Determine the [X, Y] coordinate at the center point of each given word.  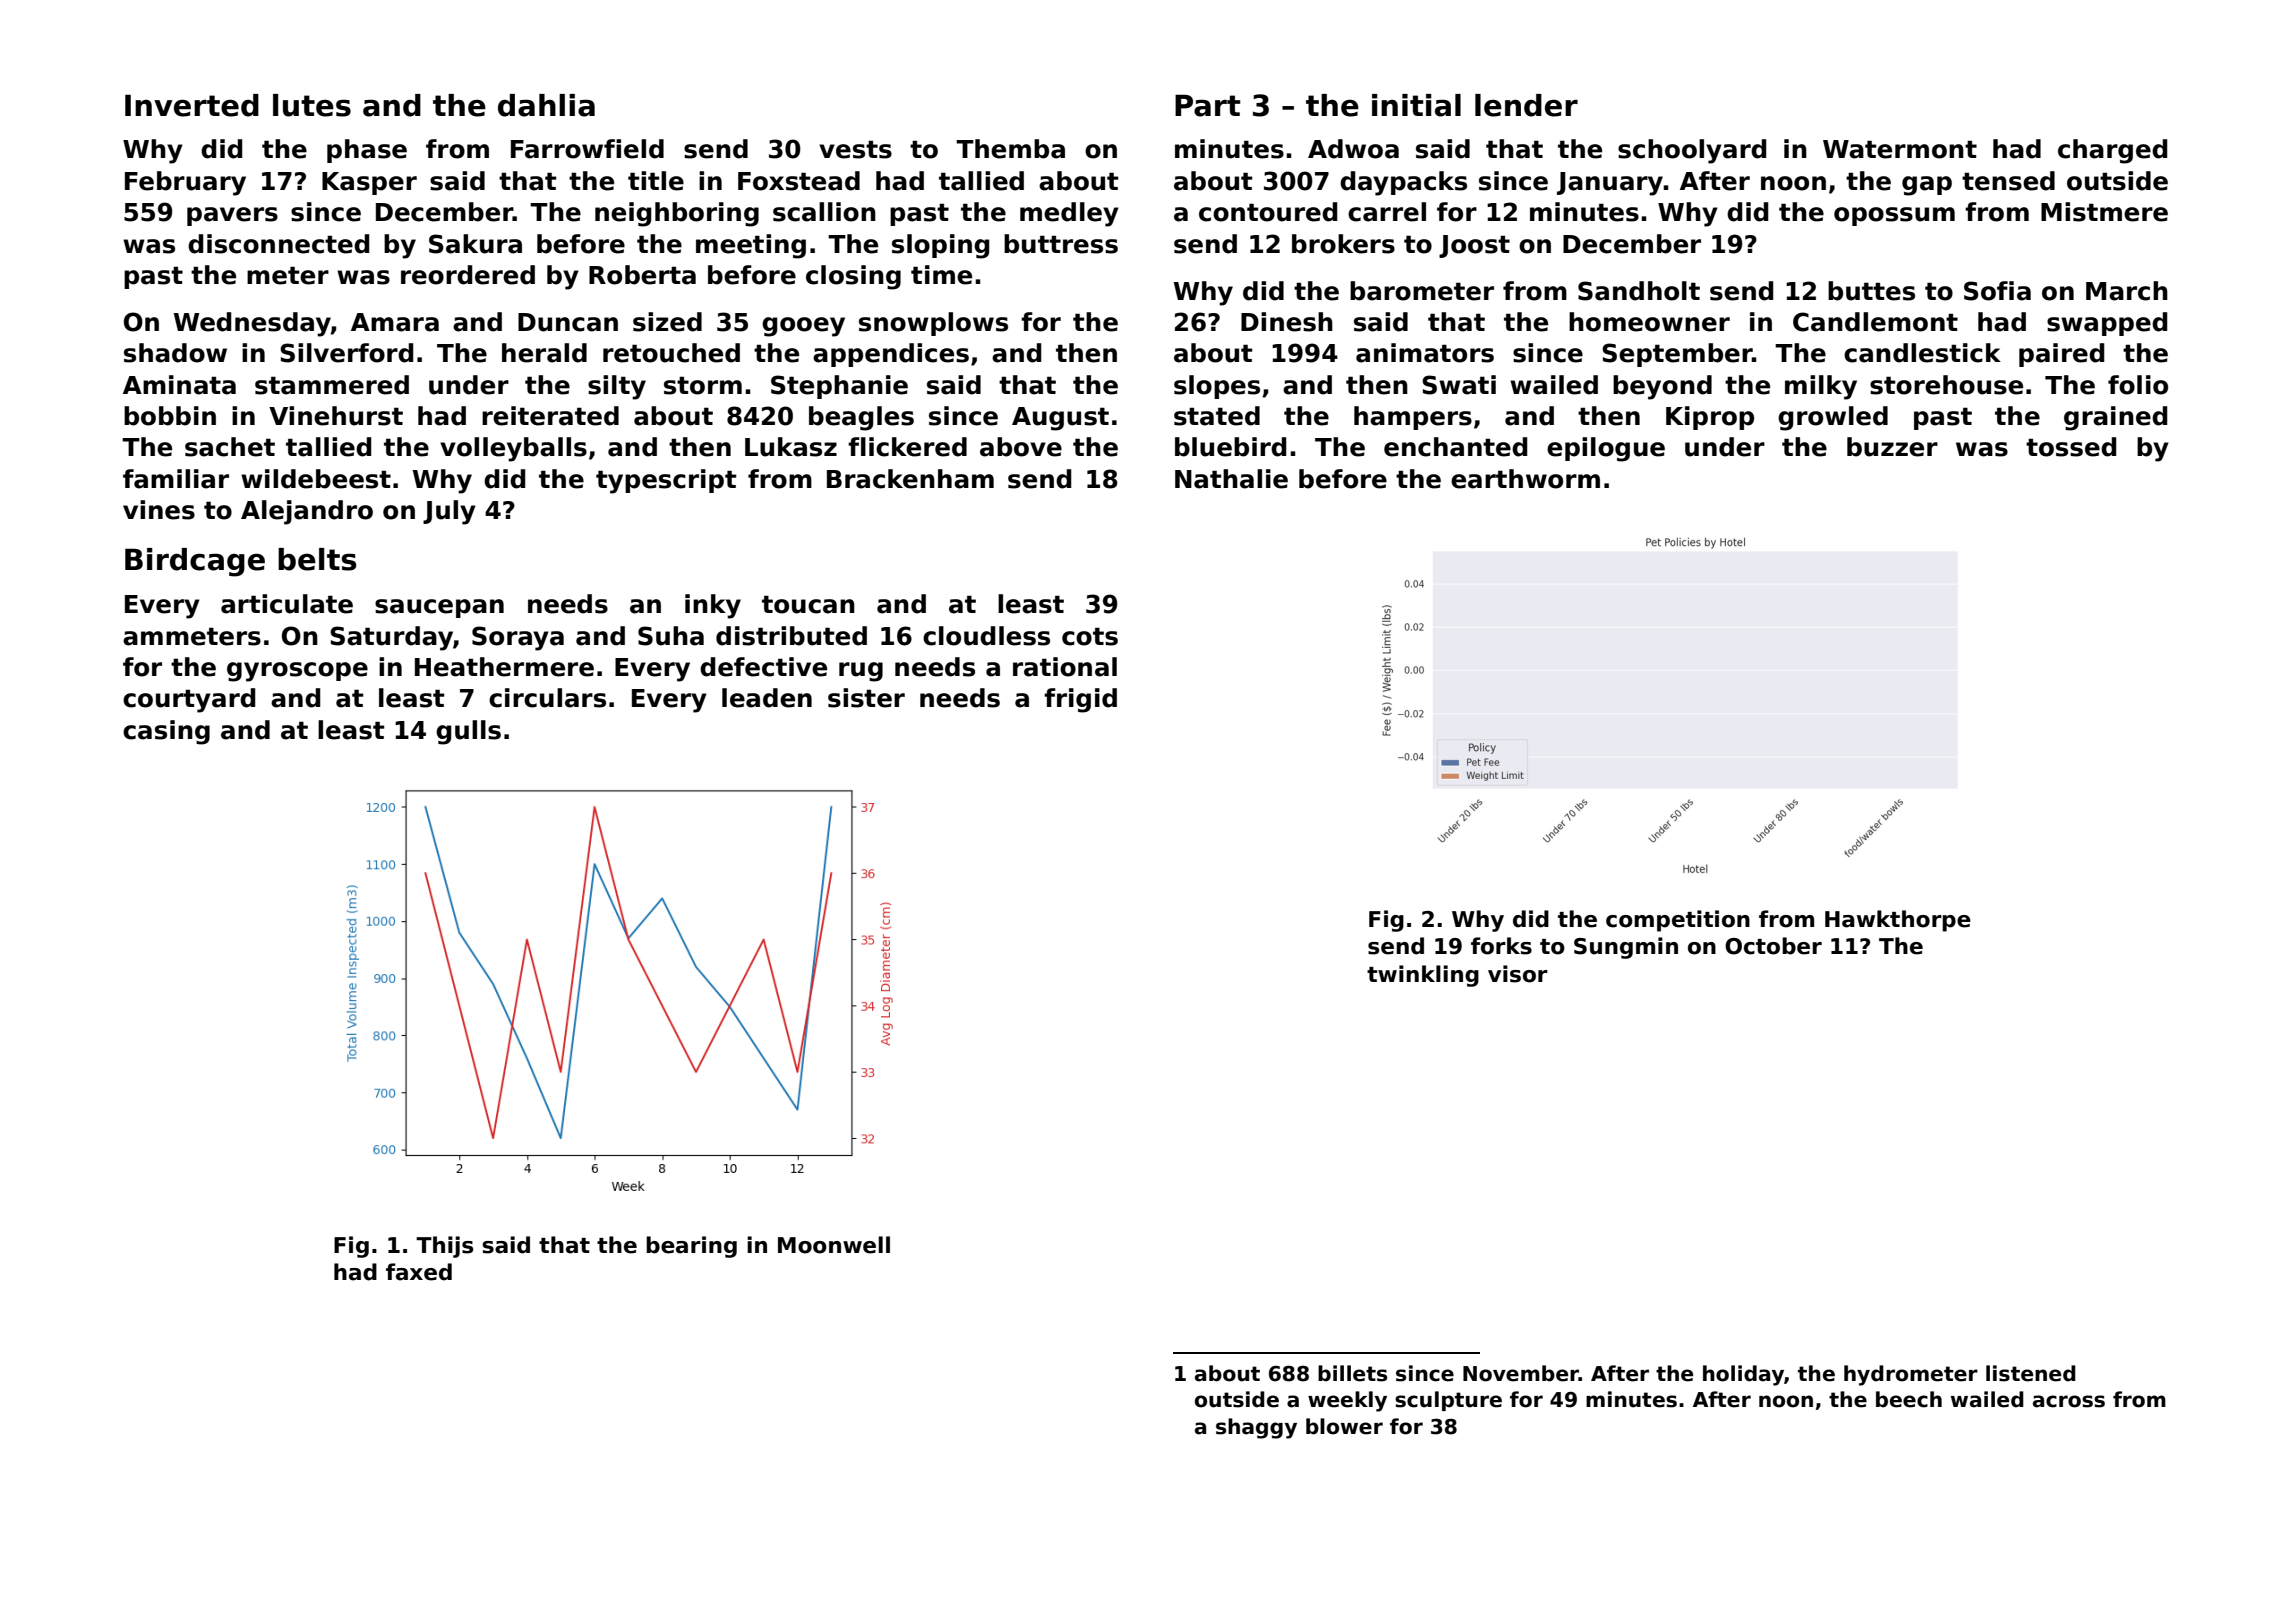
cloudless [986, 636]
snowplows [933, 324]
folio [2138, 385]
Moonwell [834, 1245]
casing [166, 732]
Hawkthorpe [1898, 921]
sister [866, 698]
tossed [2071, 447]
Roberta [642, 275]
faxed [419, 1272]
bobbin [170, 416]
